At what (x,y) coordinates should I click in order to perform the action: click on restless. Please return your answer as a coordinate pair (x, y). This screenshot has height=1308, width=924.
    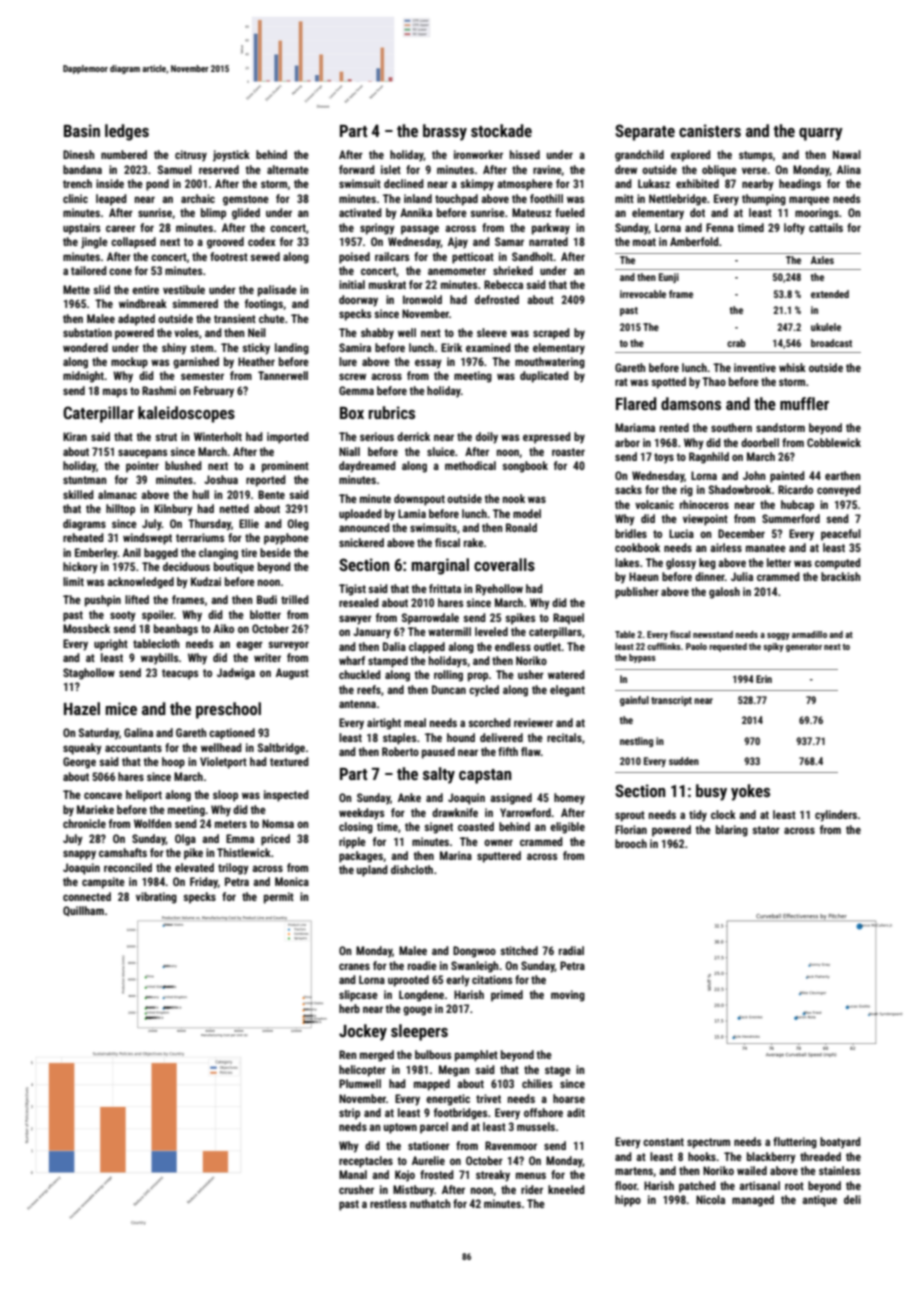
    Looking at the image, I should click on (388, 1203).
